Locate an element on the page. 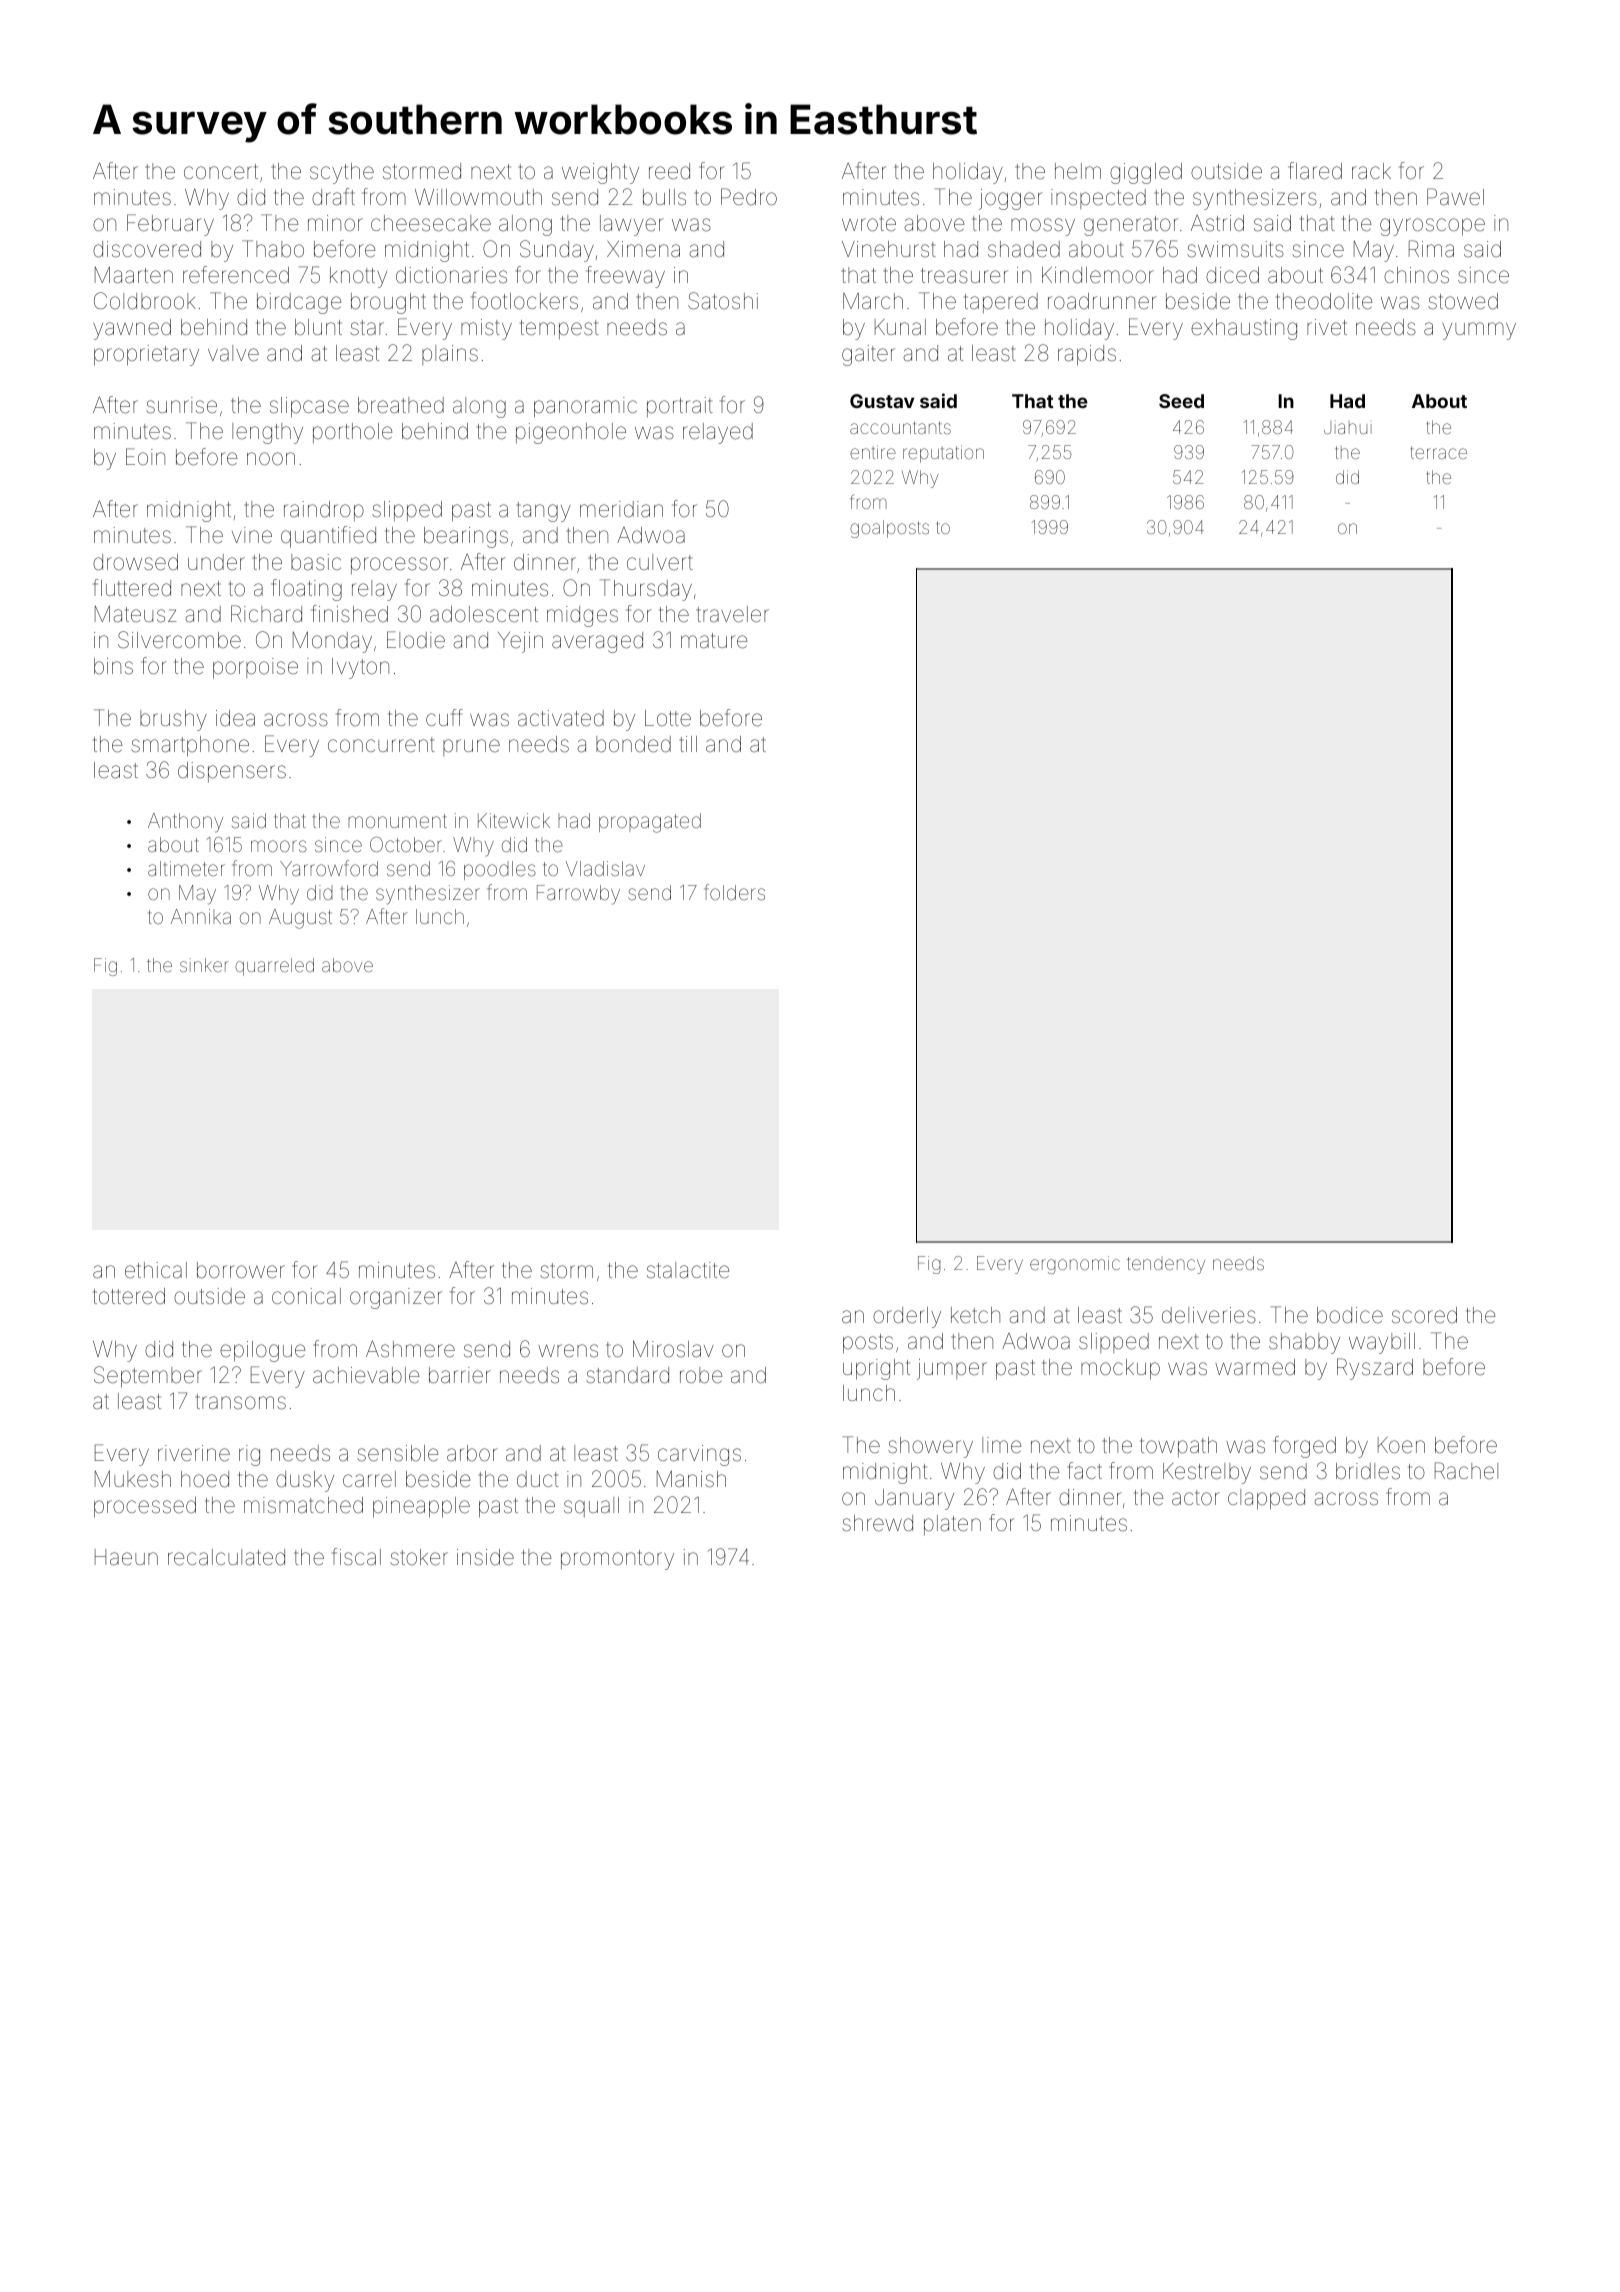  idea is located at coordinates (235, 718).
